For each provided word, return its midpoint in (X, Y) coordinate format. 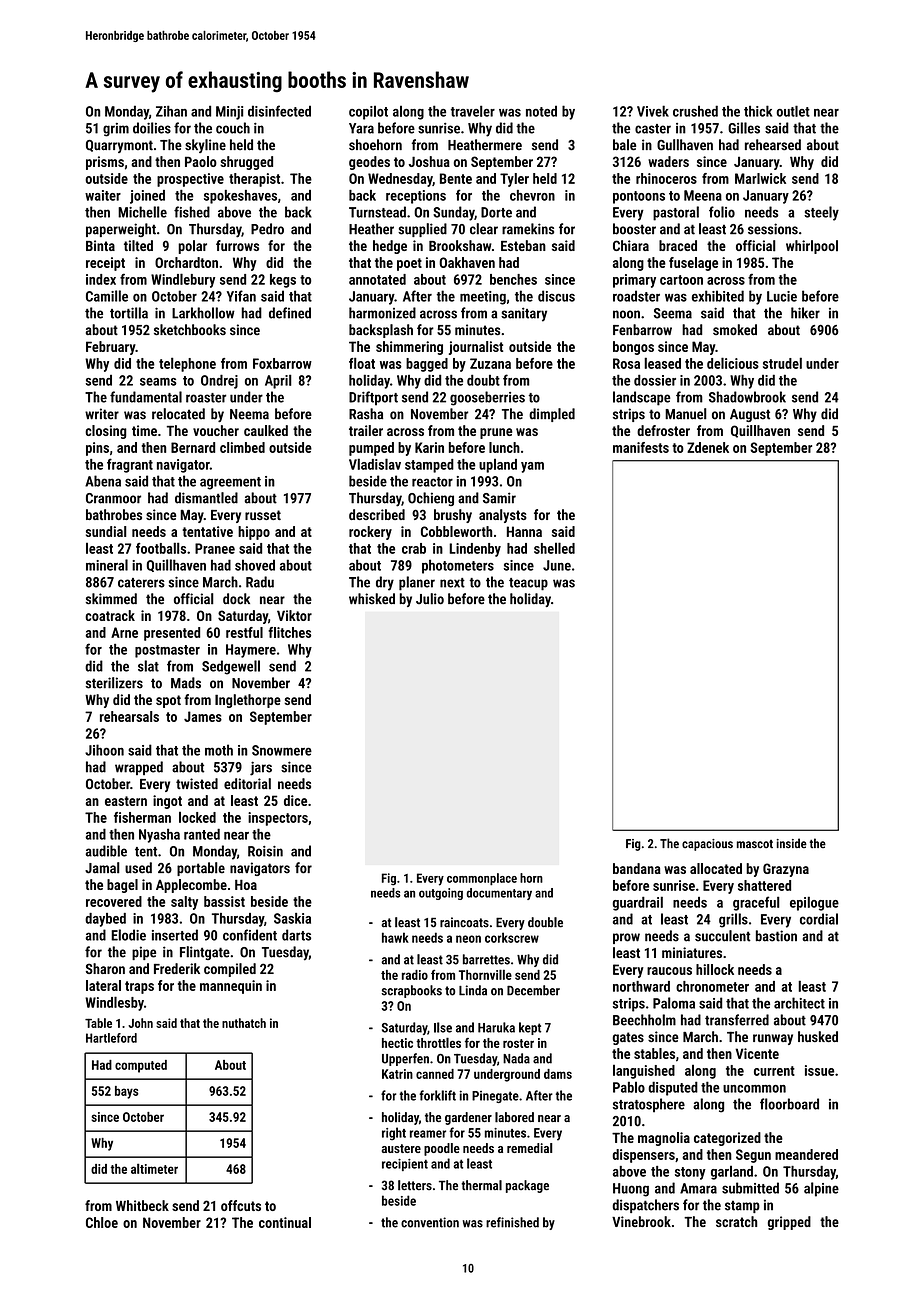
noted (541, 111)
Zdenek (708, 447)
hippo (254, 533)
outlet (793, 111)
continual (285, 1222)
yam (532, 467)
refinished (512, 1222)
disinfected (279, 111)
